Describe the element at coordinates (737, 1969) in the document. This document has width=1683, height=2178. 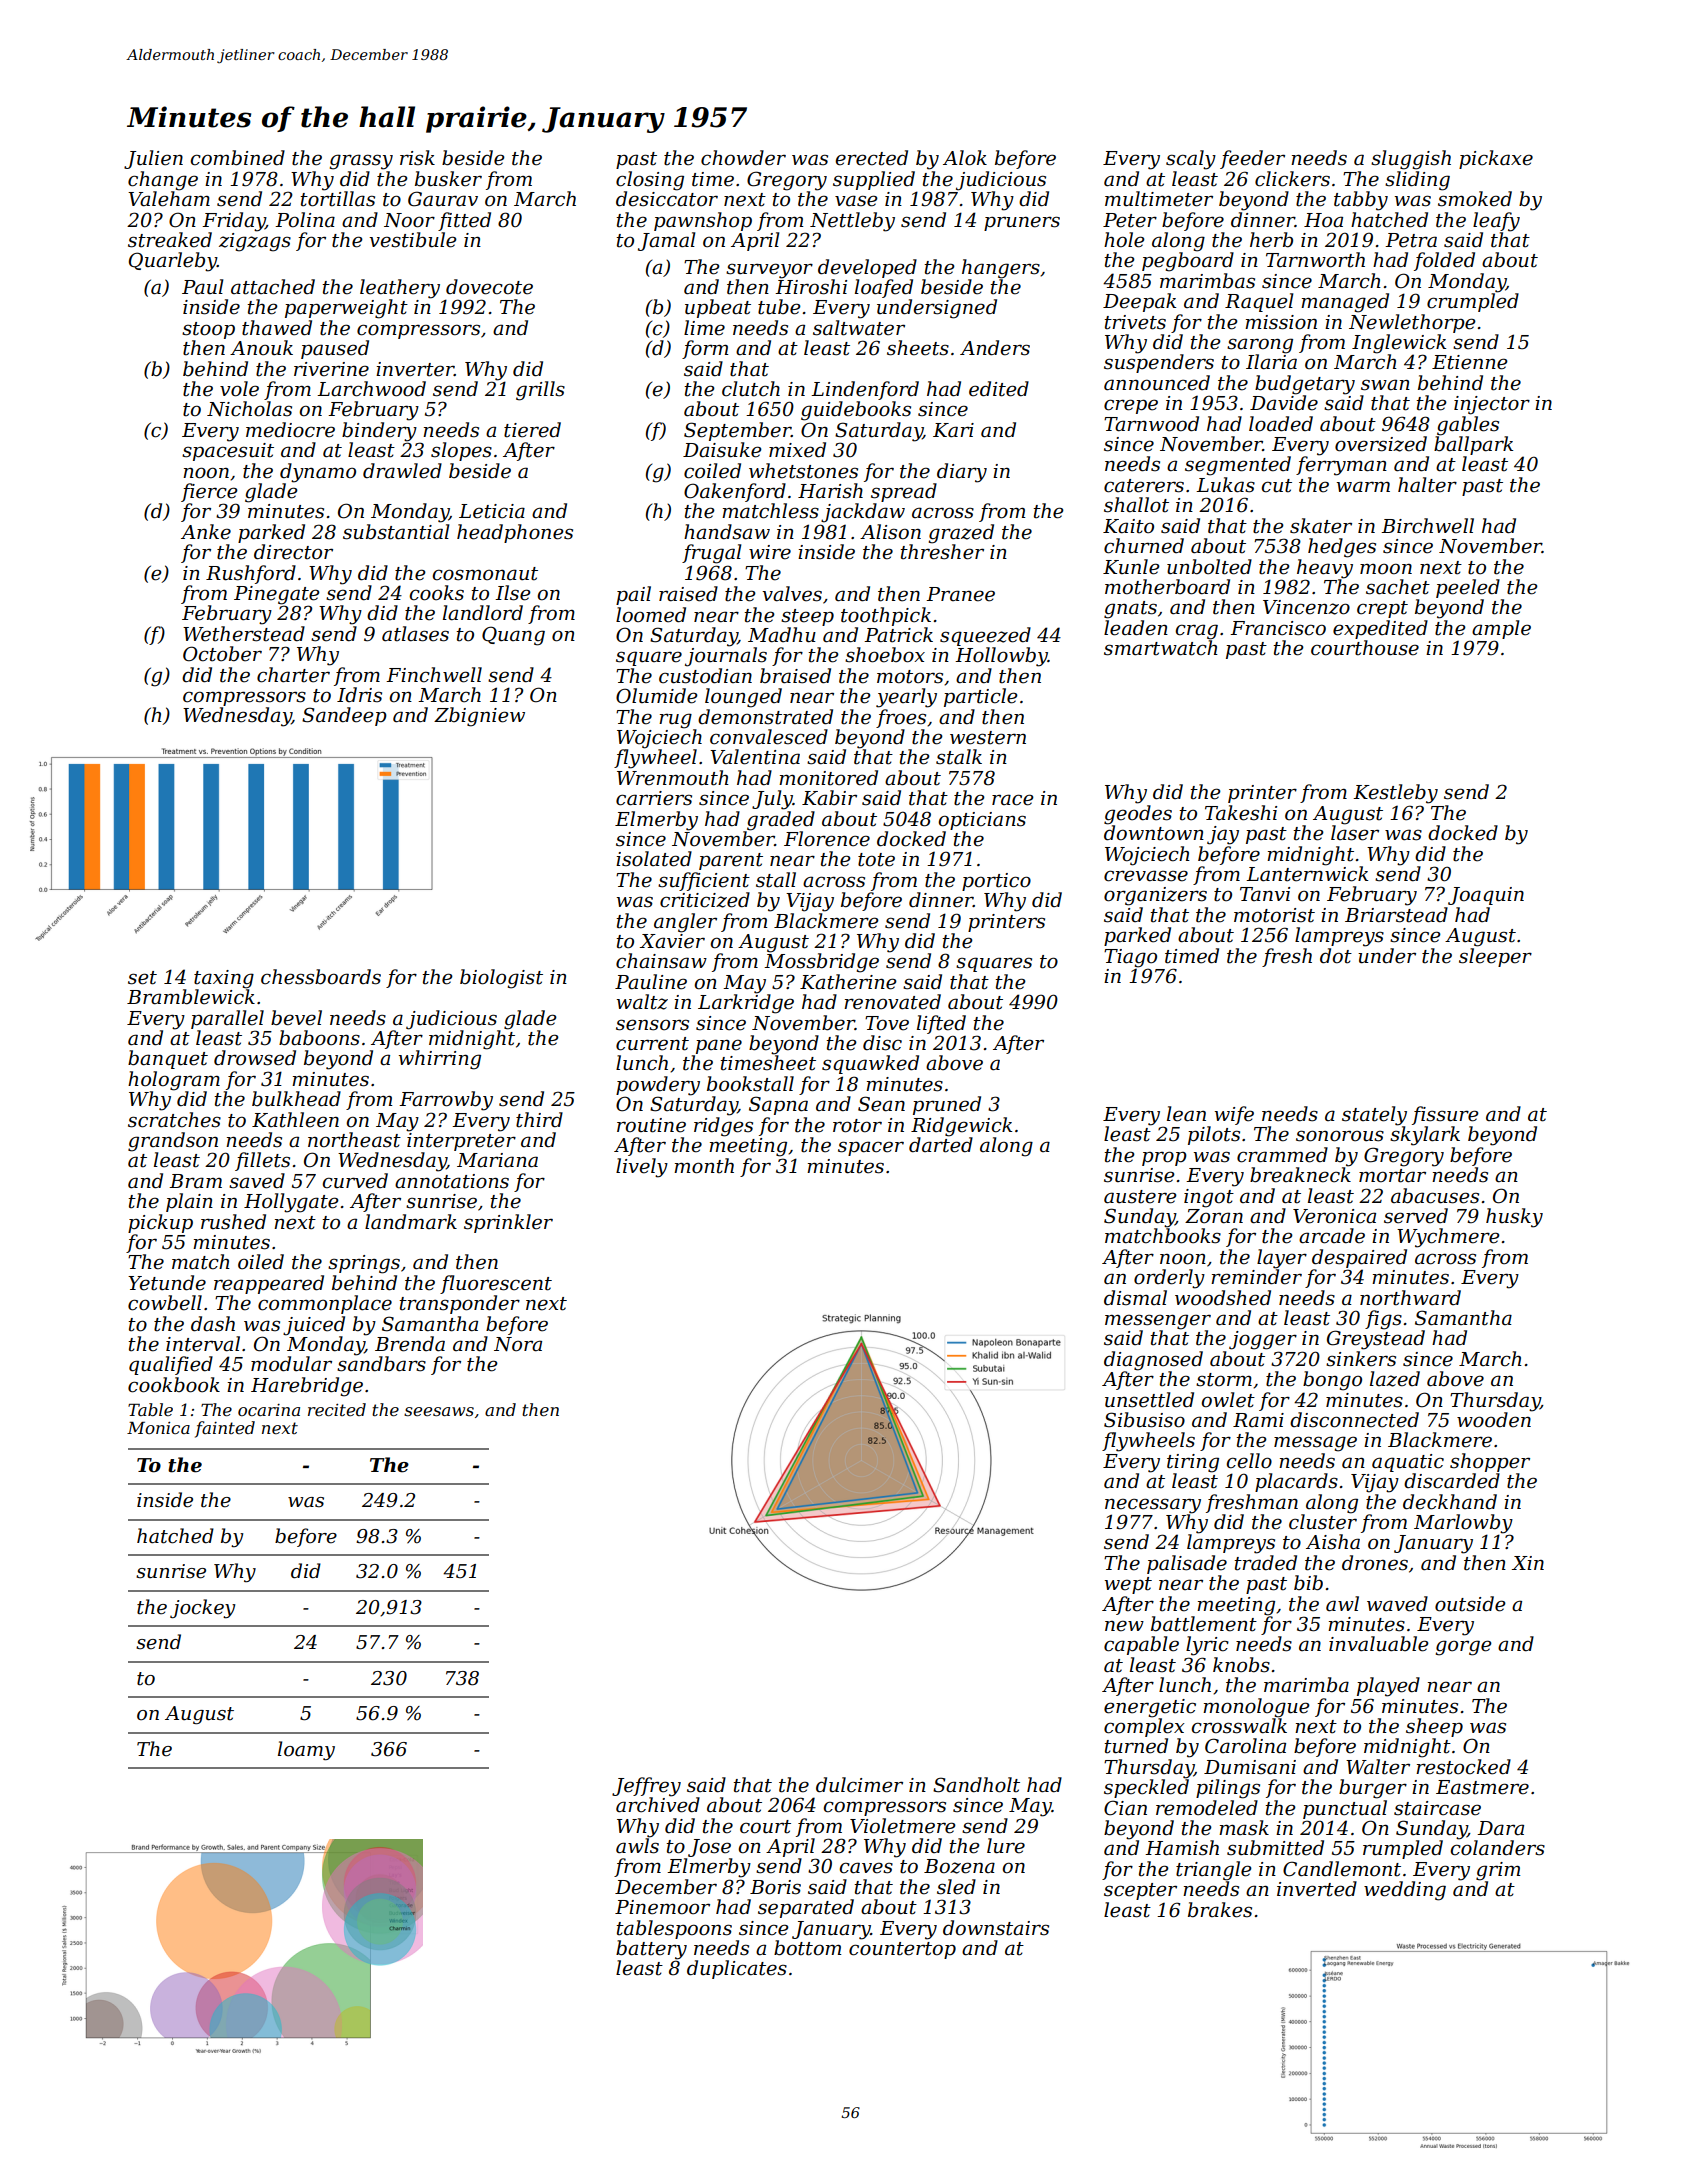
I see `duplicates` at that location.
